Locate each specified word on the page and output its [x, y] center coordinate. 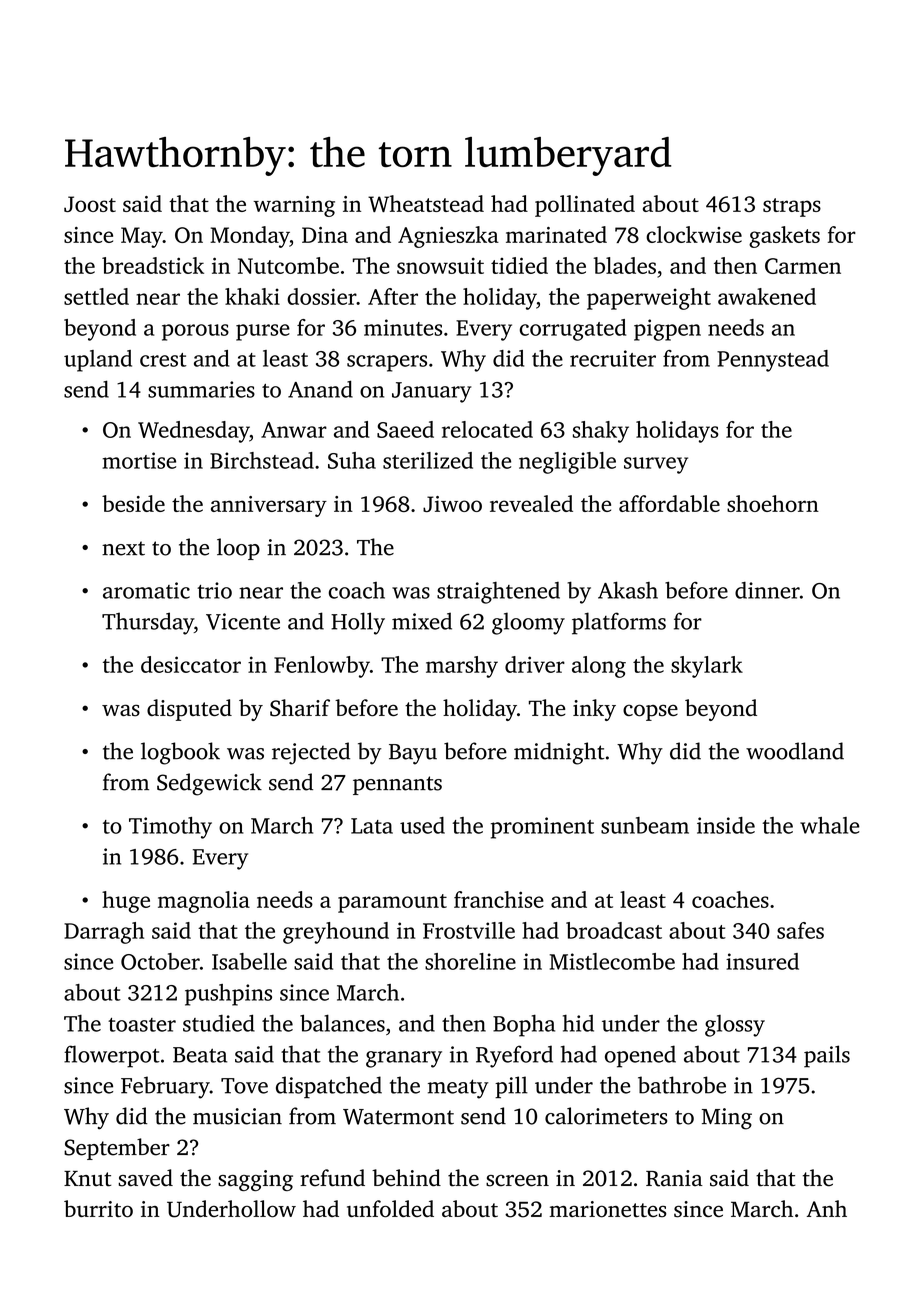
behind [406, 1178]
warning [294, 206]
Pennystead [773, 361]
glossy [735, 1026]
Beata [200, 1055]
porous [195, 332]
